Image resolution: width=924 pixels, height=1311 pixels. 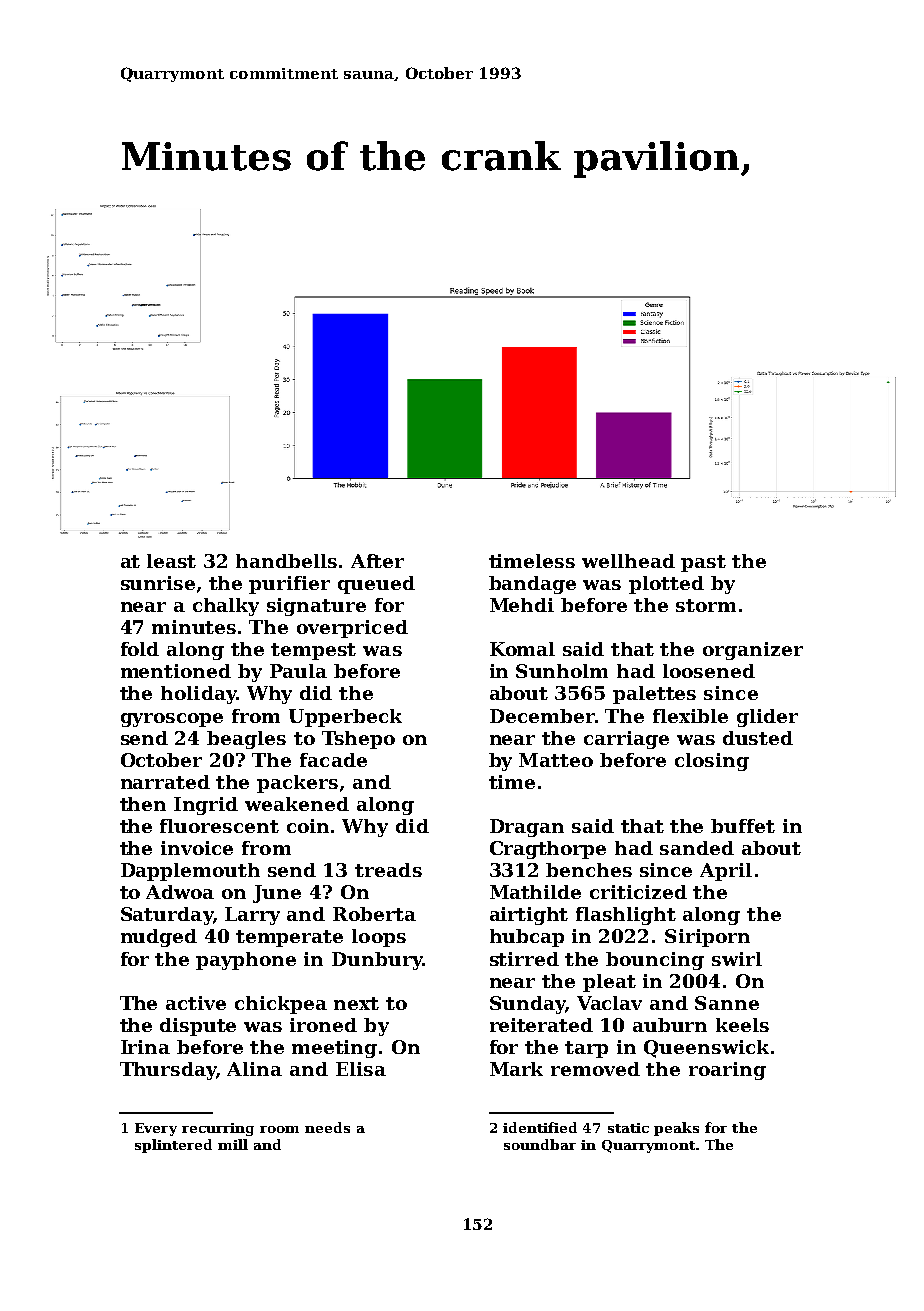 I want to click on chalky, so click(x=226, y=607).
